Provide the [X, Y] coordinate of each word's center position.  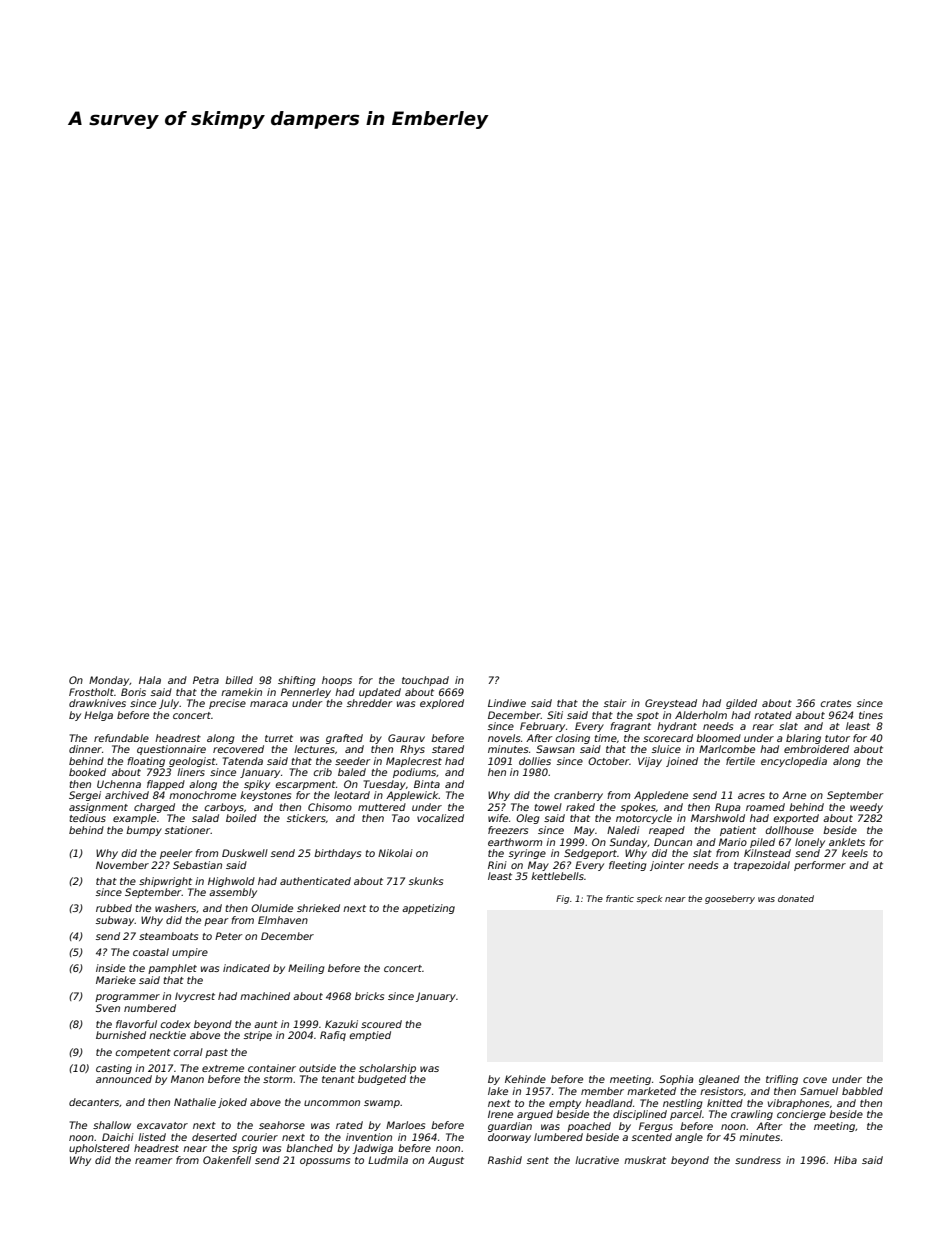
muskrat [645, 1160]
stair [615, 703]
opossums [325, 1162]
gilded [741, 704]
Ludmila [388, 1160]
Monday [109, 681]
